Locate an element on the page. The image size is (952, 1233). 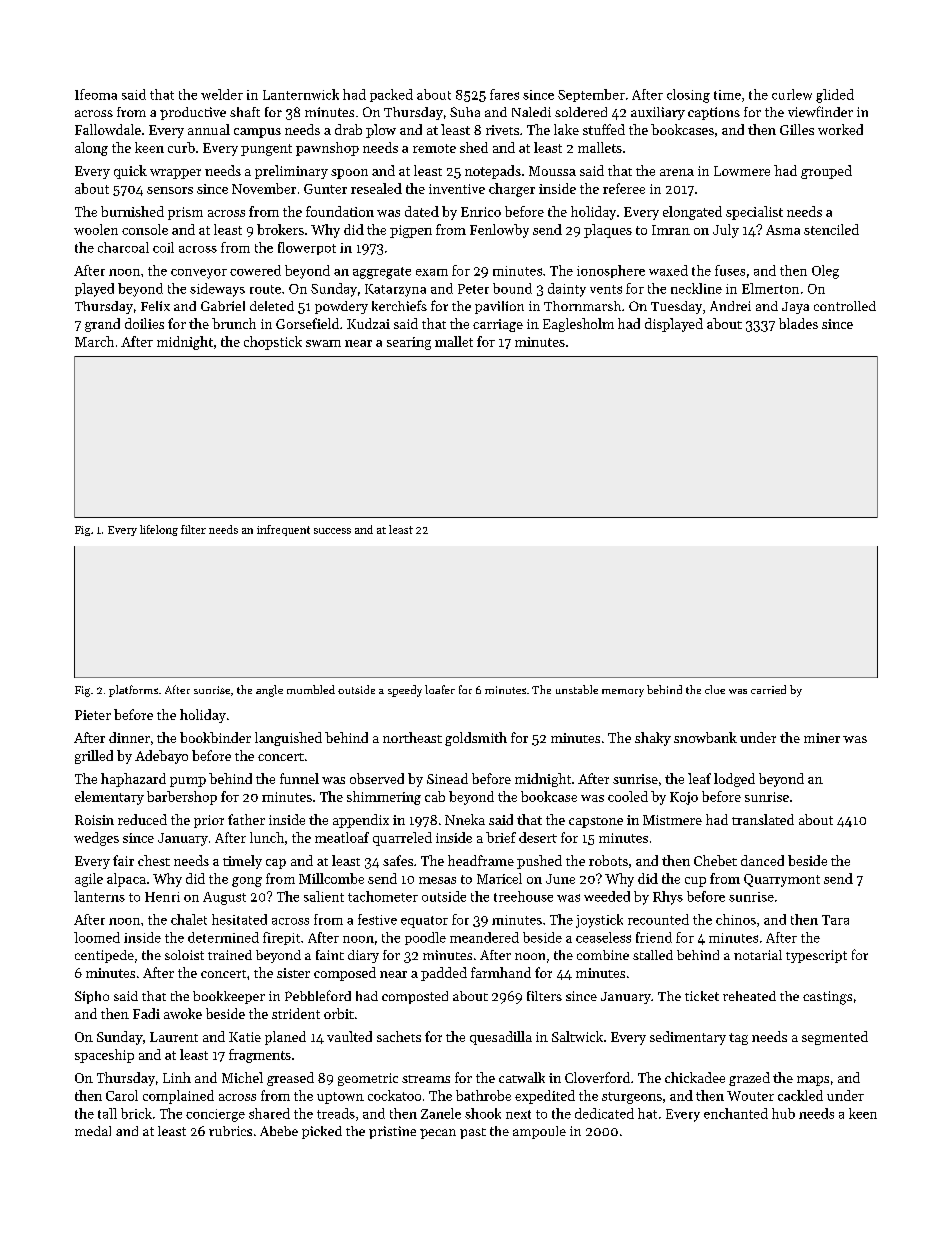
March is located at coordinates (94, 341).
